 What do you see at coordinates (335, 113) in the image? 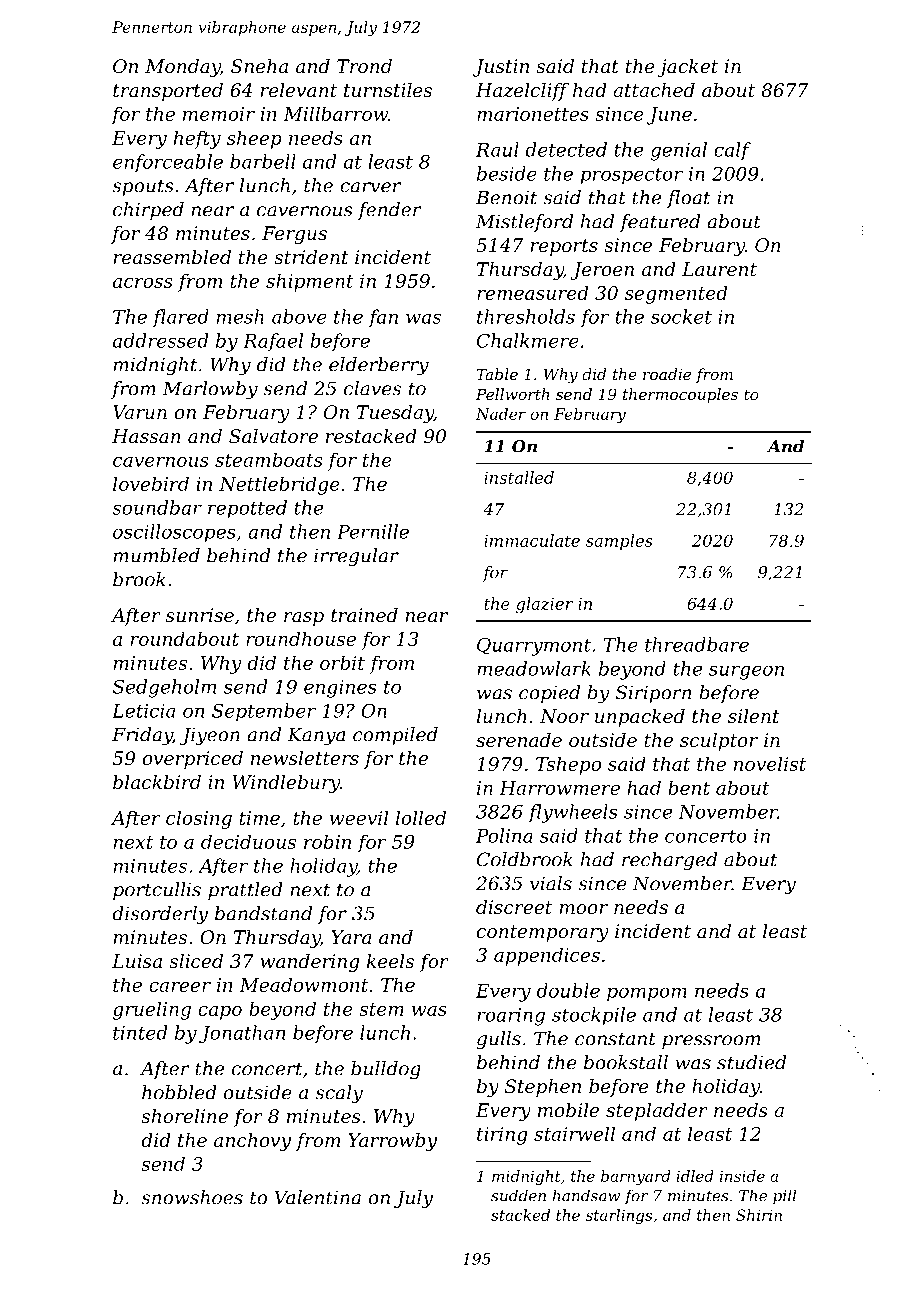
I see `Millbarrow` at bounding box center [335, 113].
